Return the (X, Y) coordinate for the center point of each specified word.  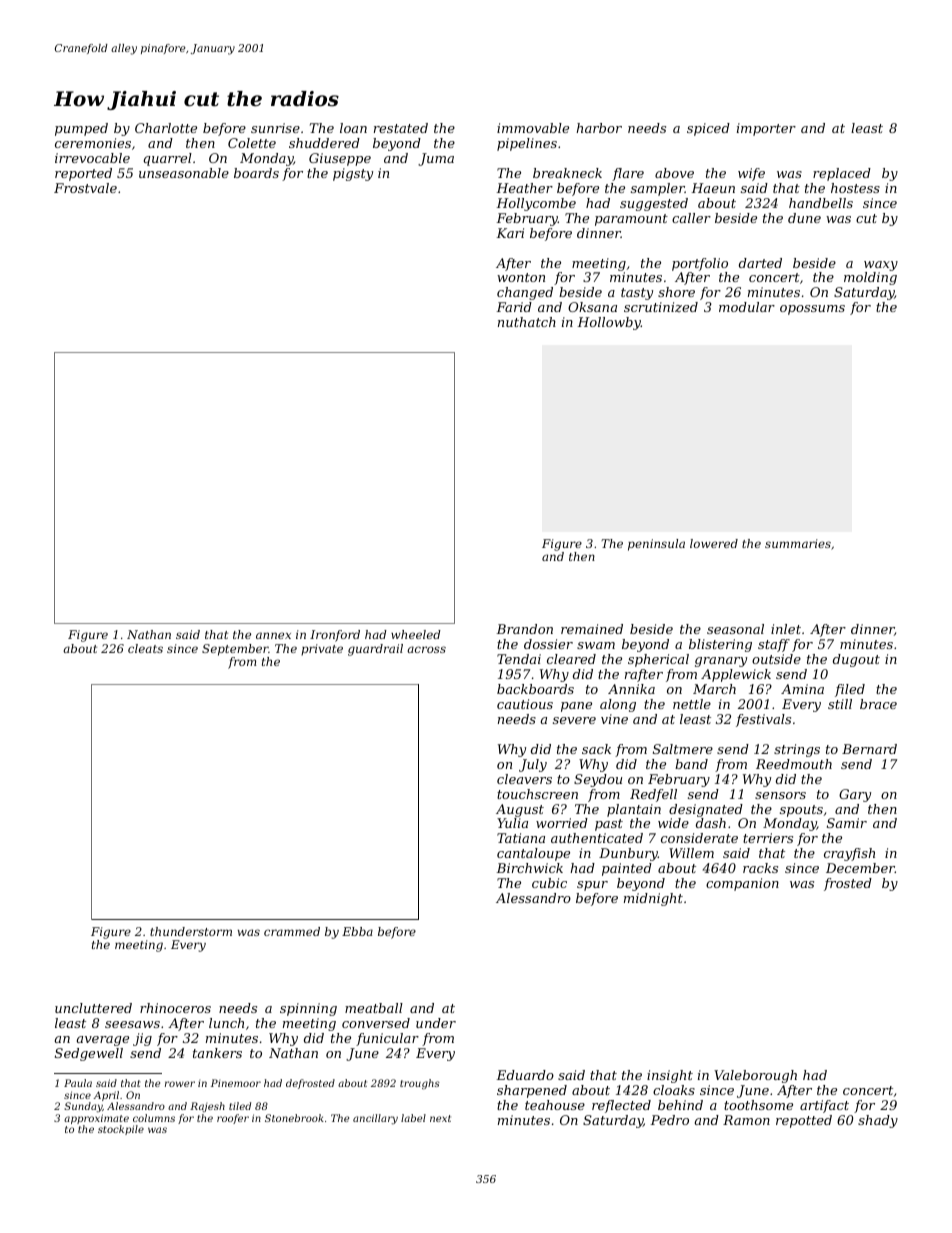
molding (870, 278)
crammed (292, 931)
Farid (514, 307)
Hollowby (609, 323)
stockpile (121, 1130)
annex (273, 635)
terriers (768, 838)
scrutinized (661, 307)
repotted (804, 1121)
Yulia (512, 823)
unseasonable (184, 173)
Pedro (669, 1120)
